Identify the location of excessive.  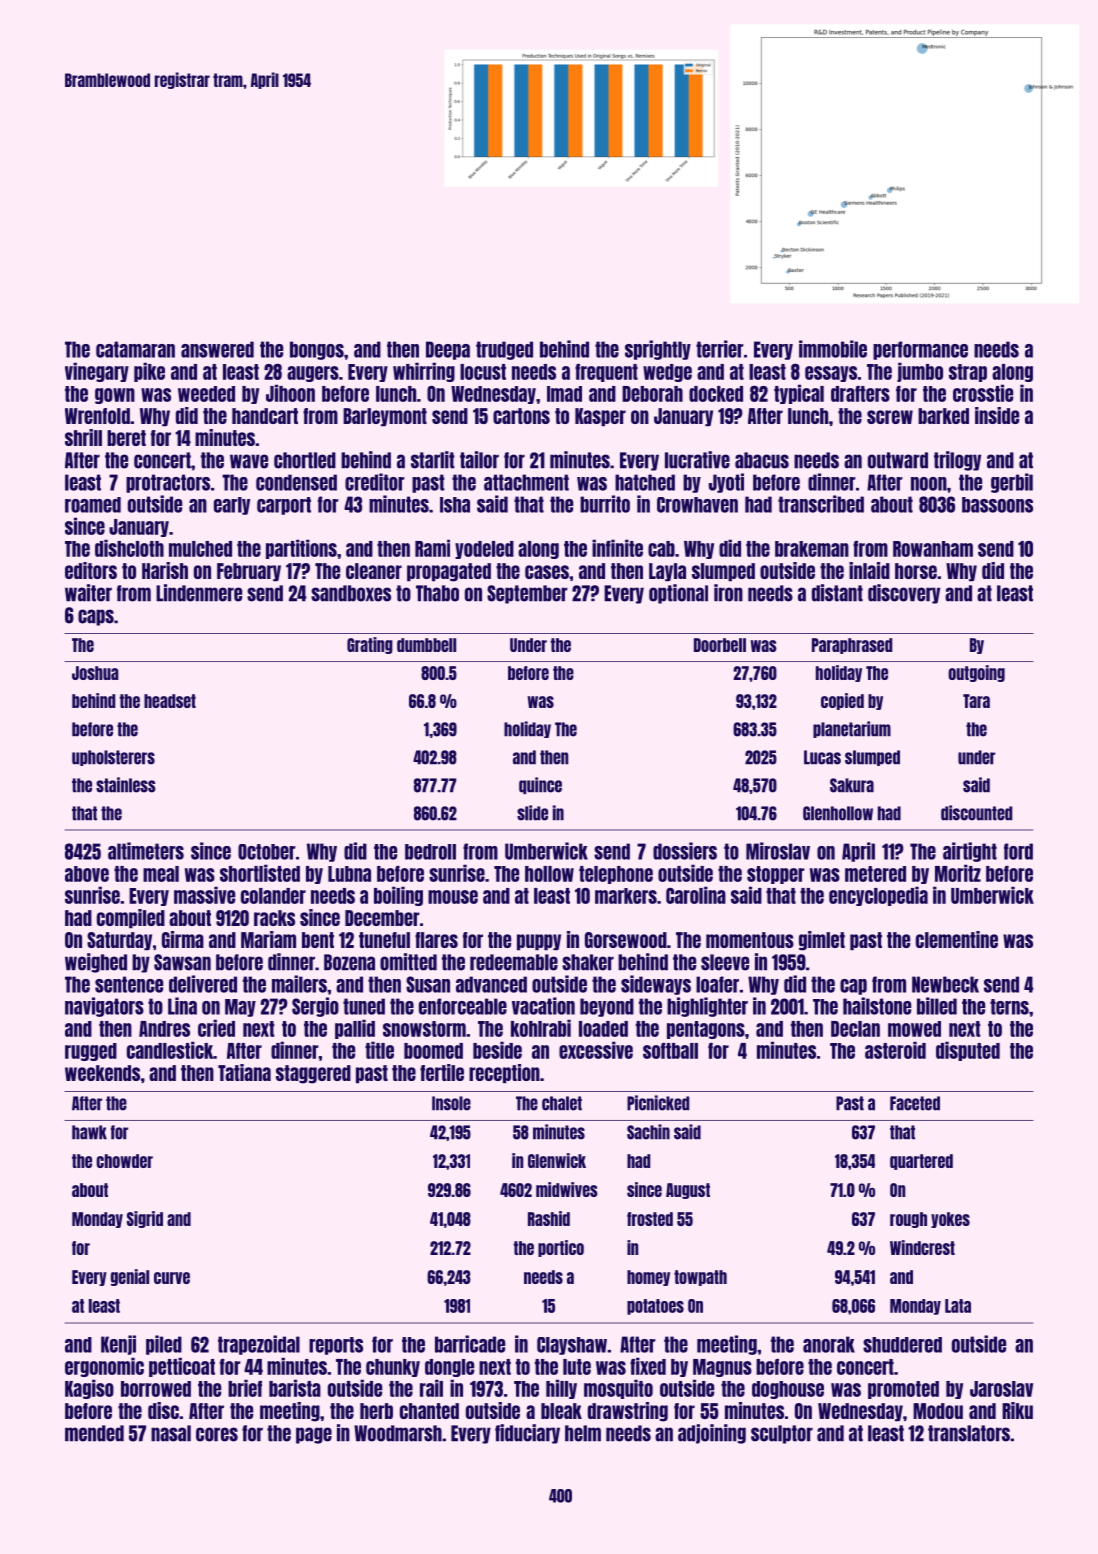
(596, 1050).
